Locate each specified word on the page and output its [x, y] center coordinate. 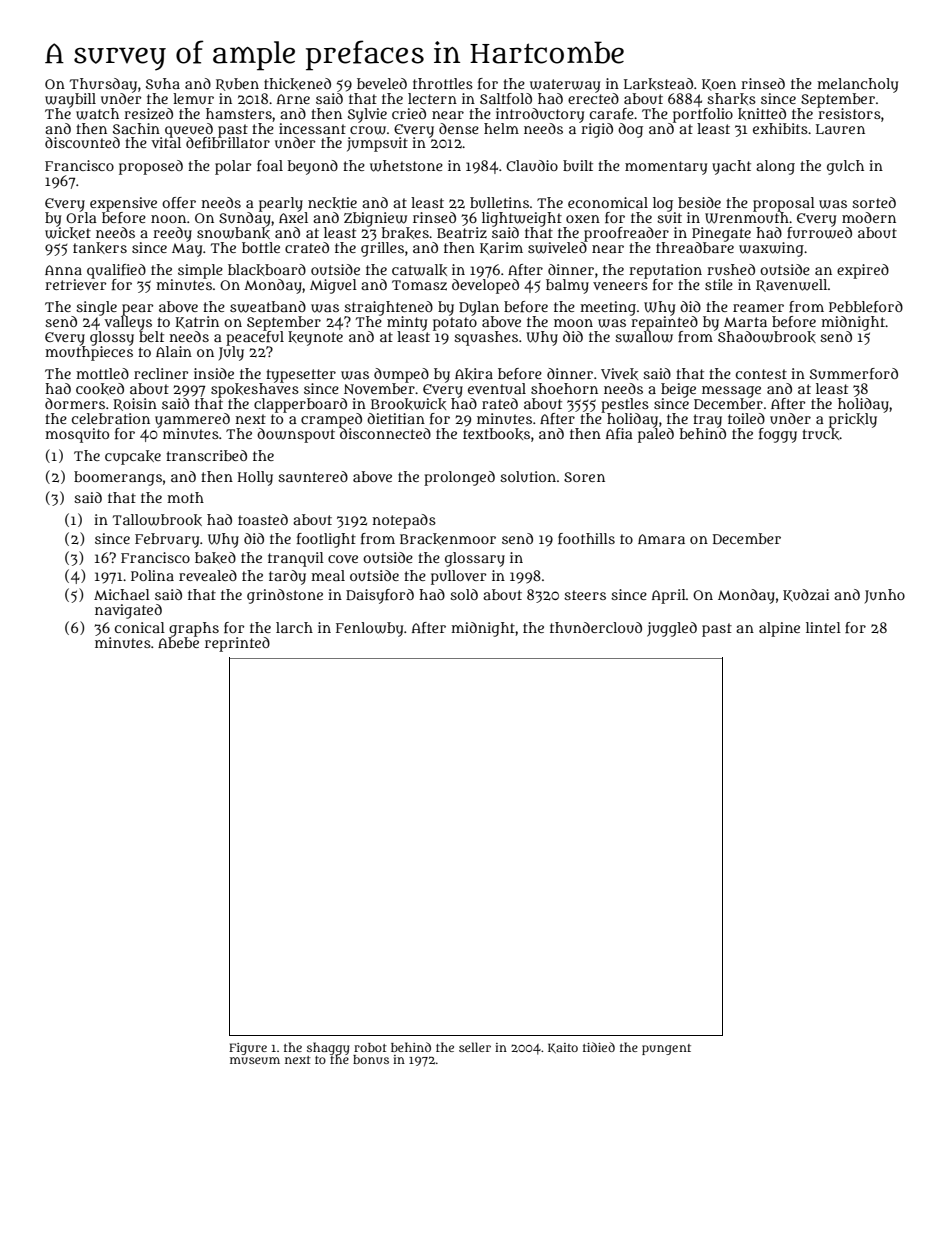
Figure [248, 1049]
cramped [331, 420]
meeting [608, 308]
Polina [152, 575]
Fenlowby [369, 629]
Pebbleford [866, 306]
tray [707, 421]
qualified [116, 271]
